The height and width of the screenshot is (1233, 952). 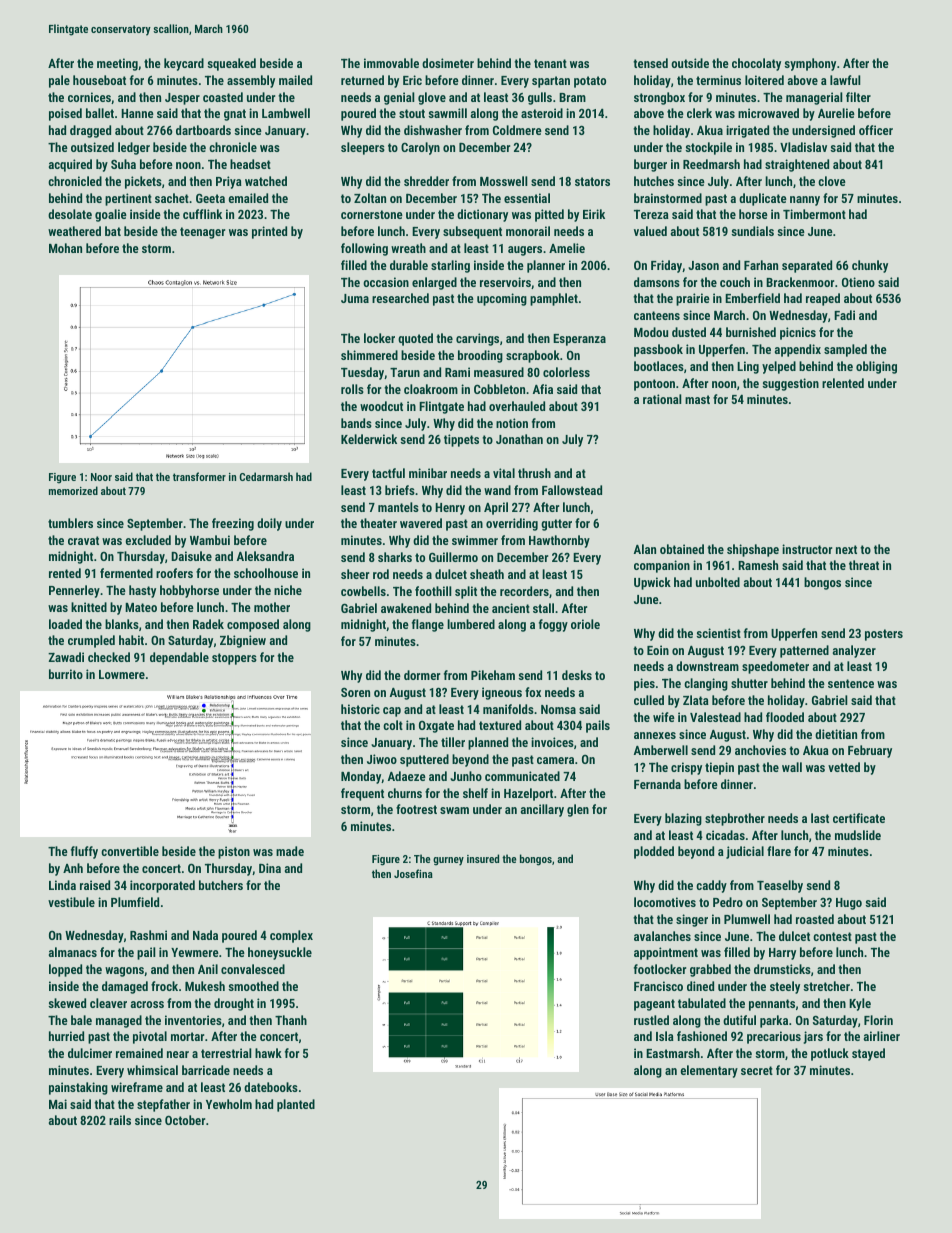 What do you see at coordinates (752, 298) in the screenshot?
I see `Emberfield` at bounding box center [752, 298].
